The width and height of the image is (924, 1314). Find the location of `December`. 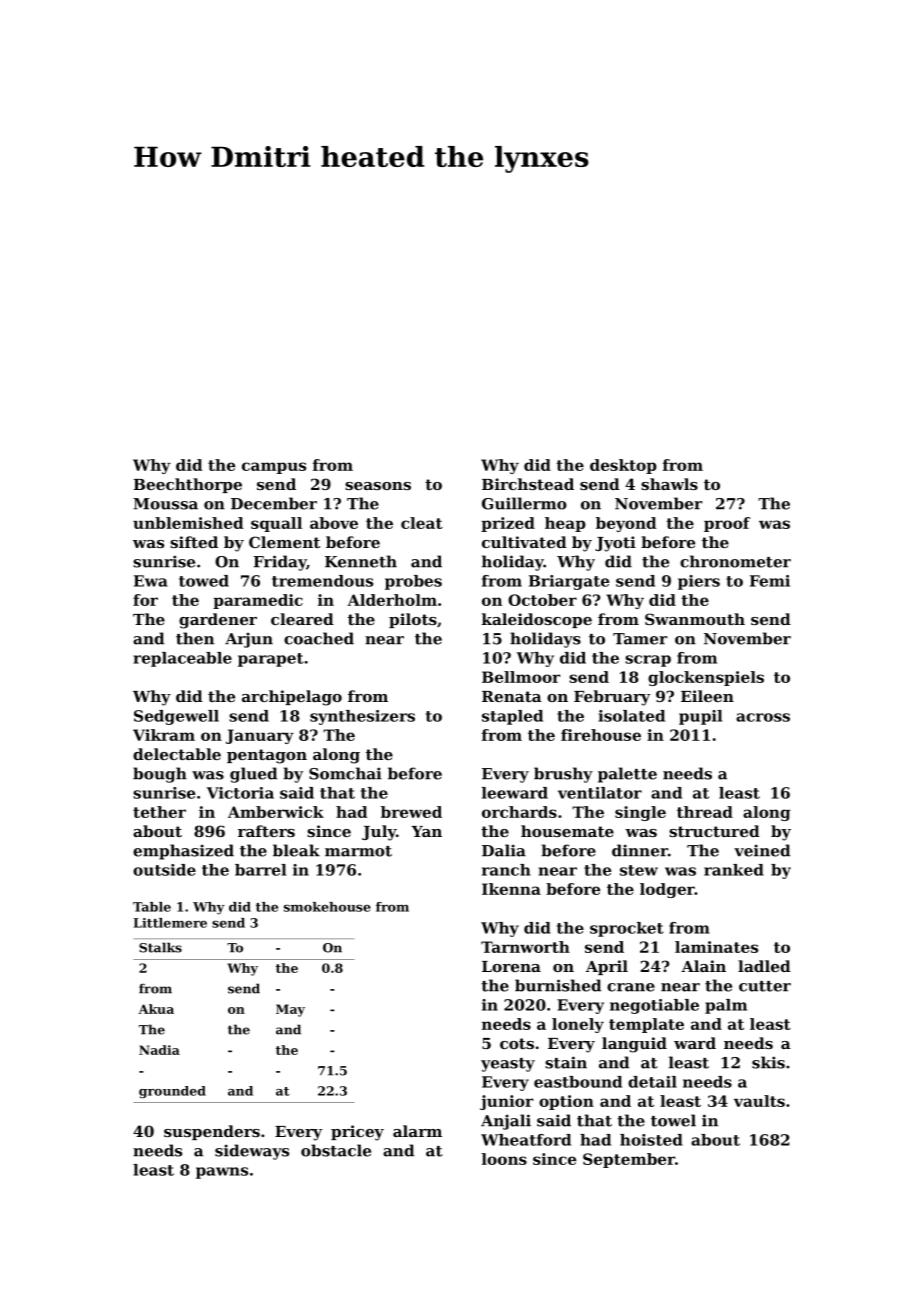

December is located at coordinates (274, 503).
